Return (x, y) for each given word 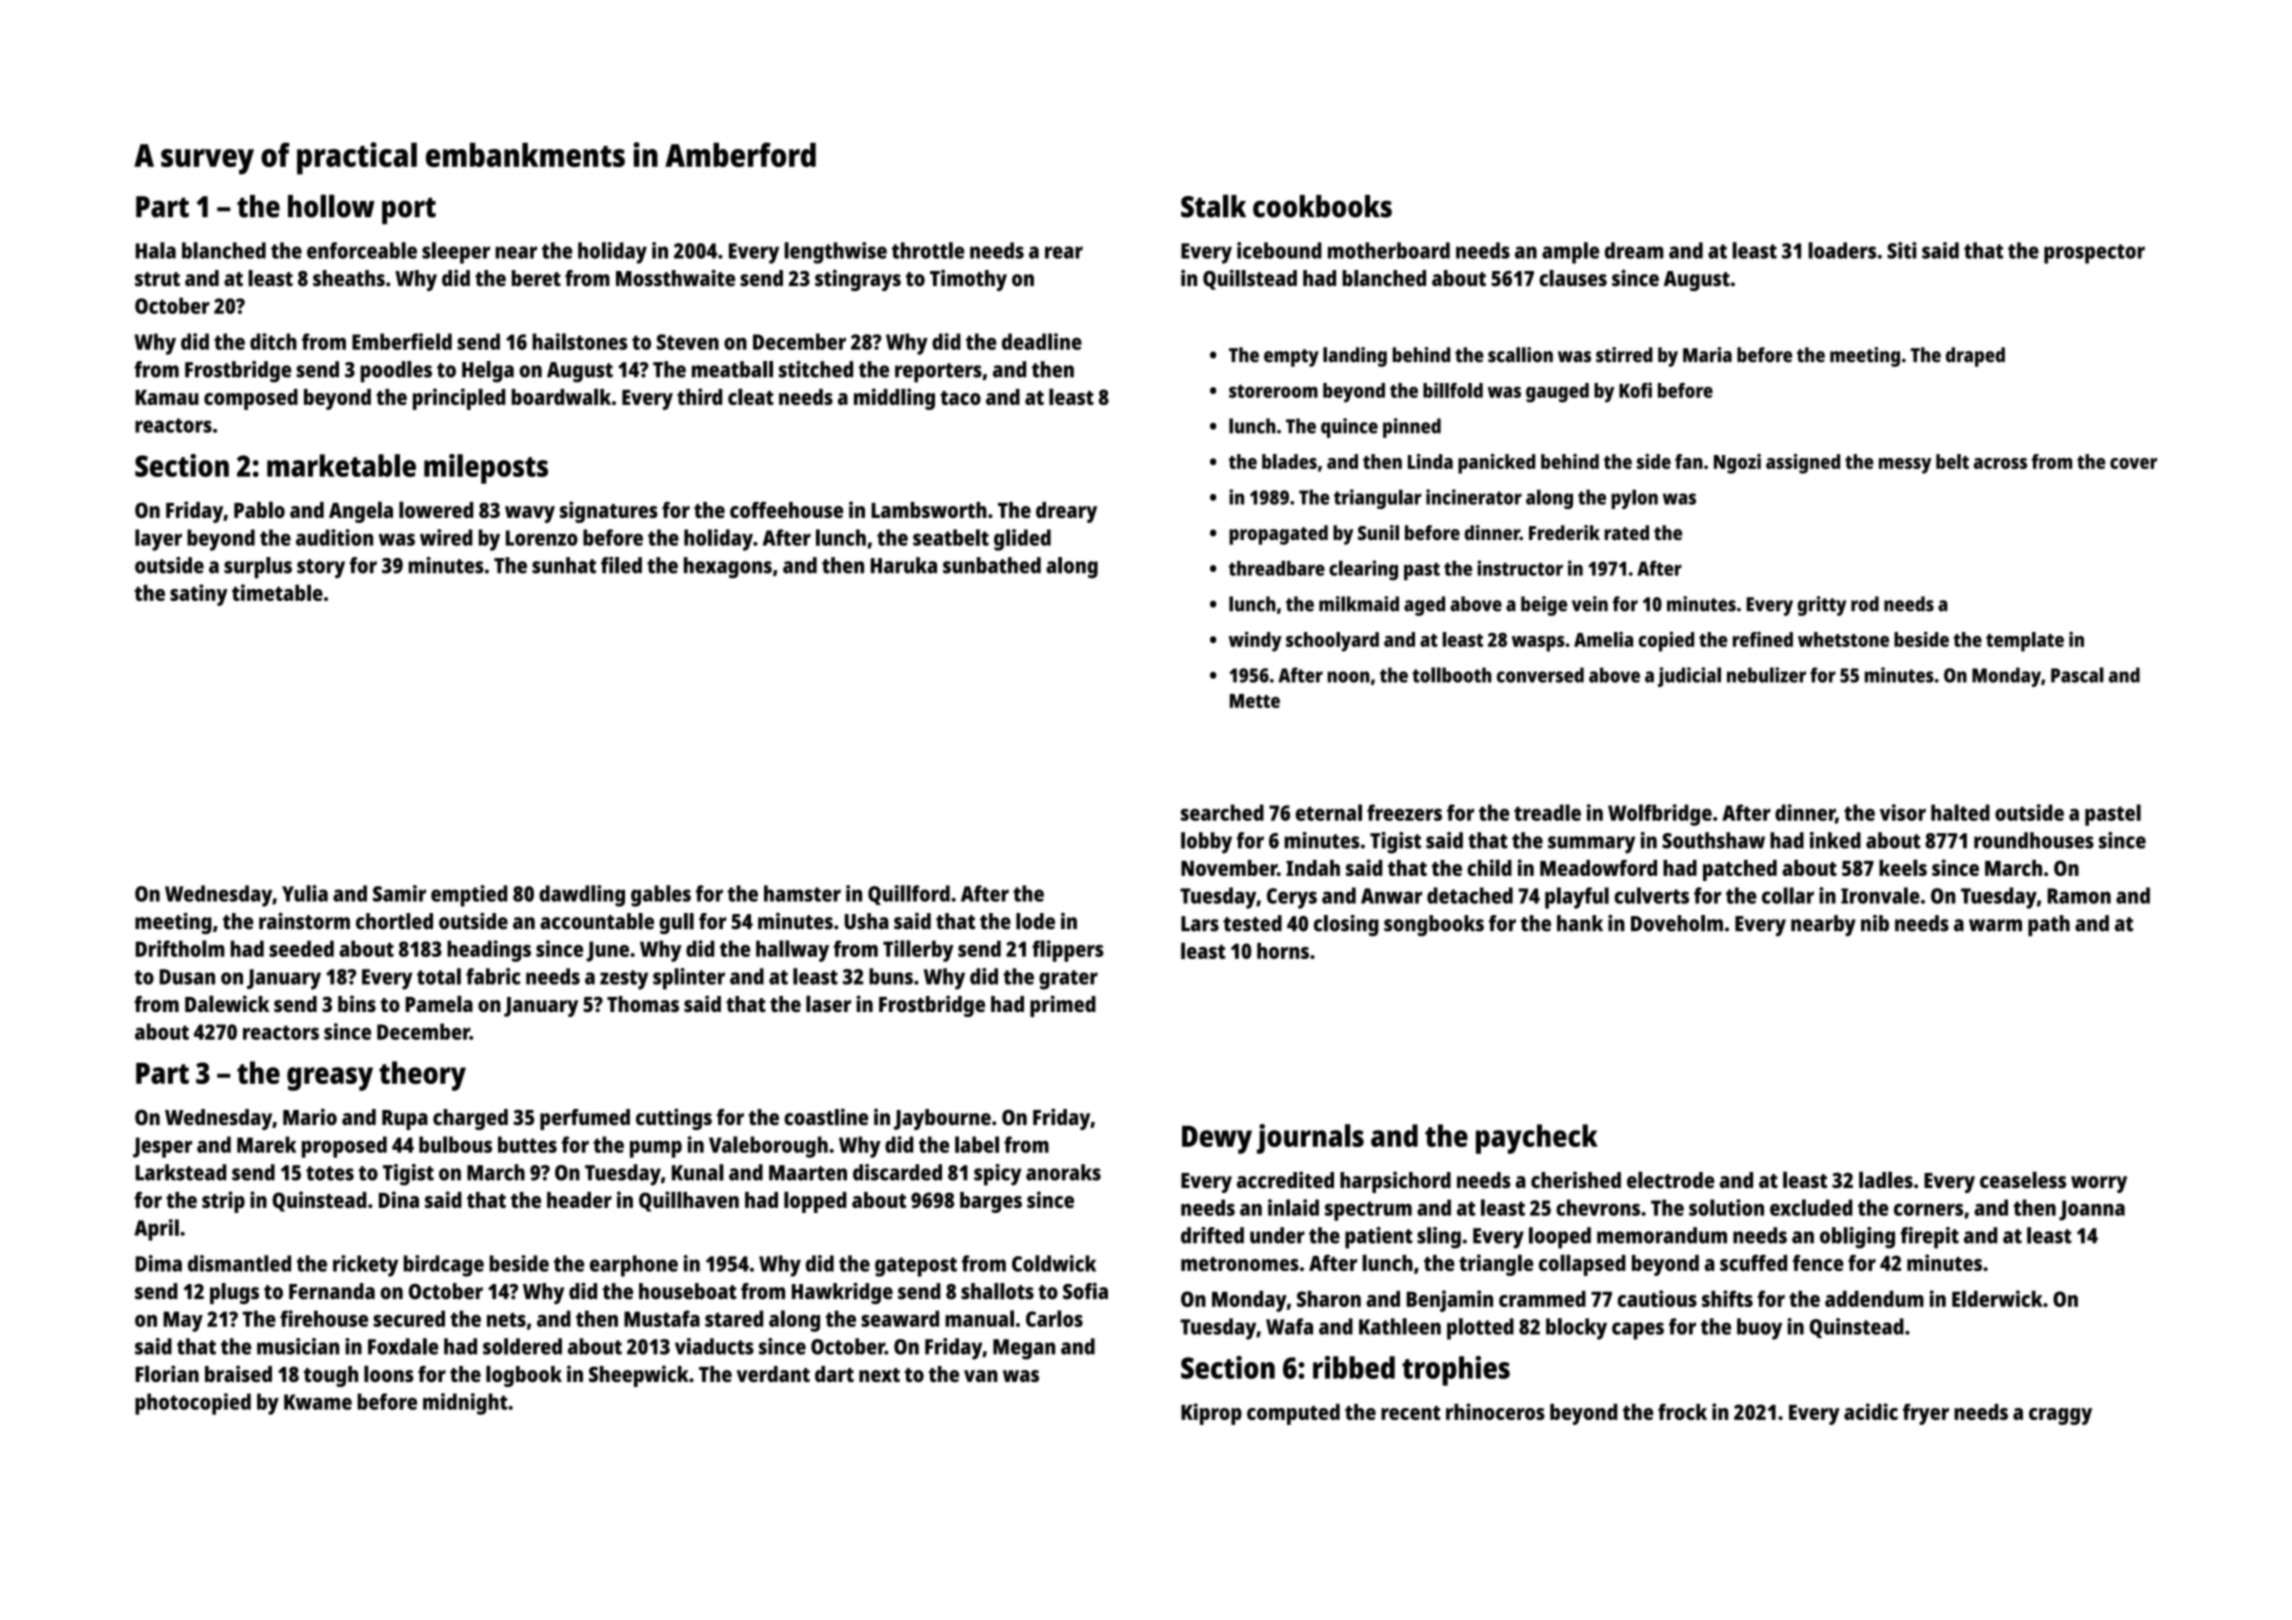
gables (661, 896)
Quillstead (1250, 279)
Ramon (2079, 896)
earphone (634, 1266)
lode (1035, 921)
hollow (331, 206)
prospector (2094, 254)
